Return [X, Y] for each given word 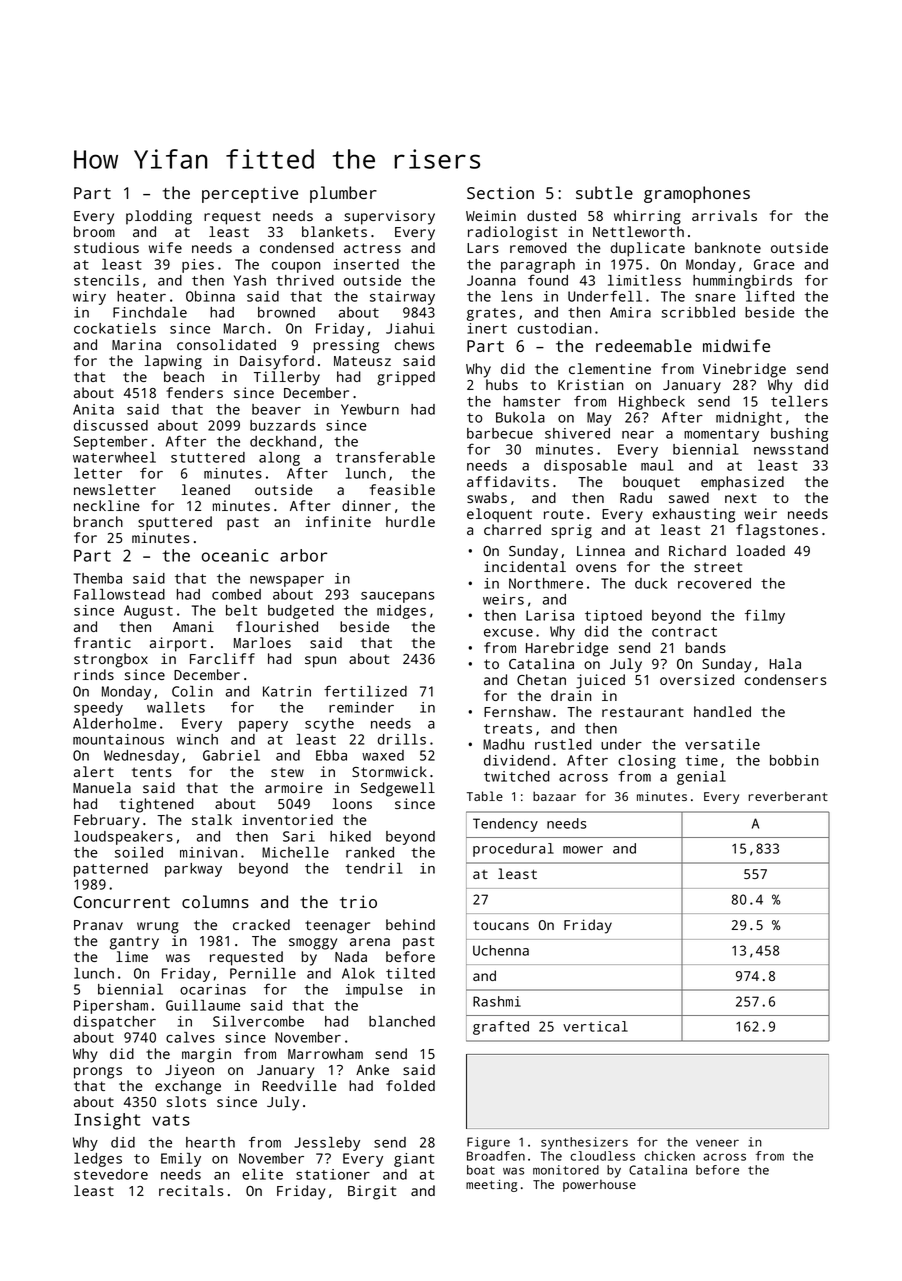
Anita [93, 409]
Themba [97, 578]
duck [651, 583]
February [107, 821]
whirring [647, 217]
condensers [785, 679]
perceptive [250, 194]
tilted [410, 973]
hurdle [410, 521]
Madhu [503, 744]
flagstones [777, 531]
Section [500, 192]
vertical [595, 1026]
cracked [261, 924]
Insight [107, 1121]
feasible [402, 489]
